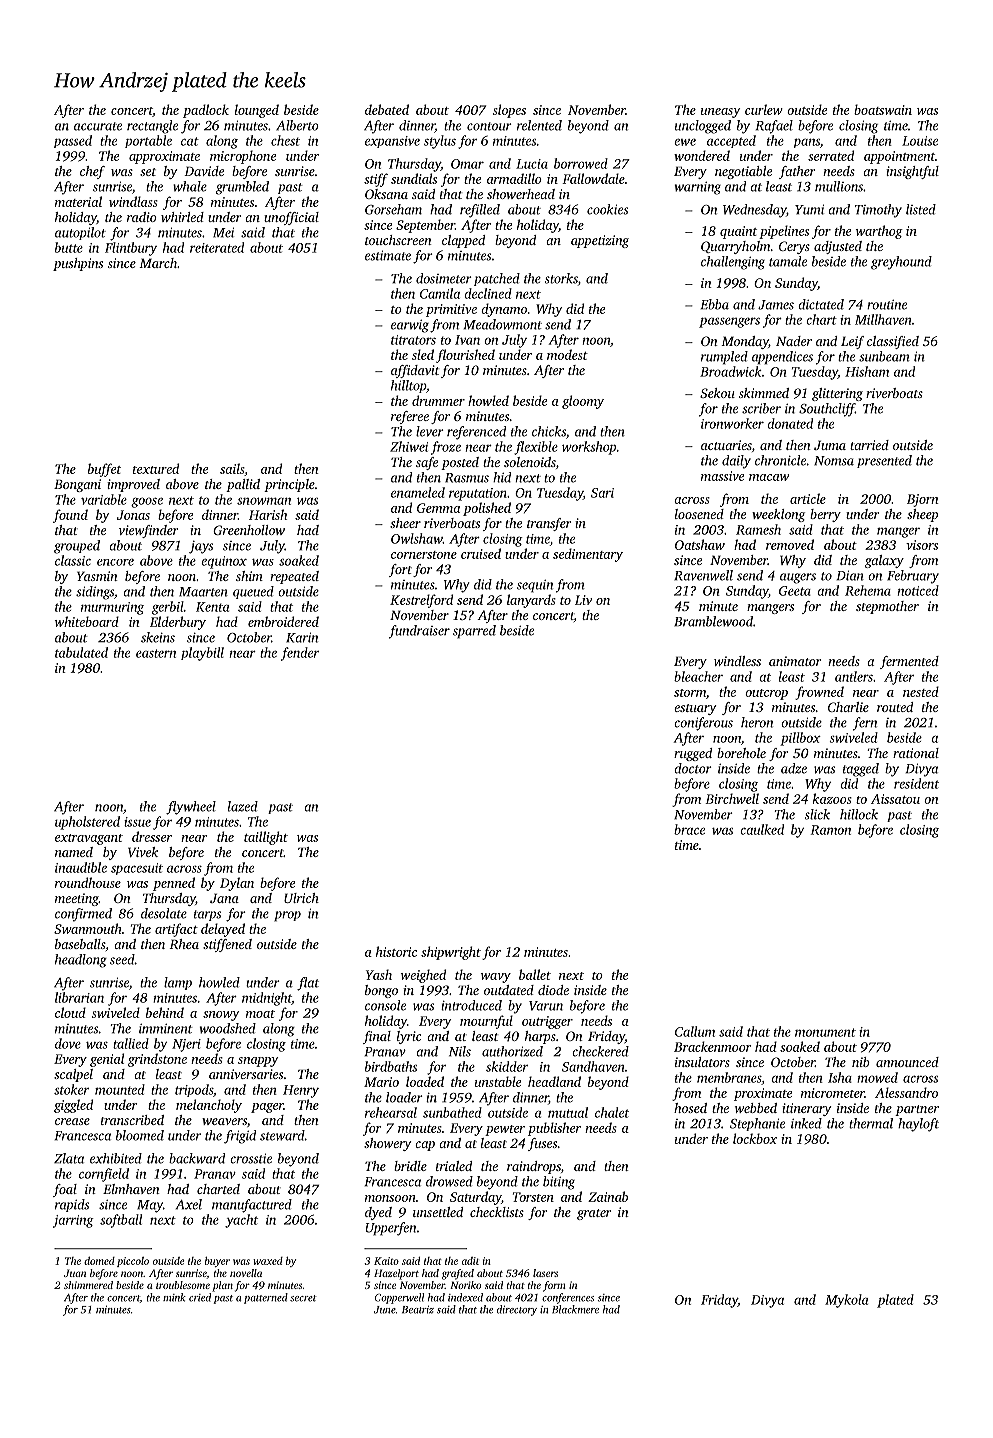  Describe the element at coordinates (71, 1089) in the document. I see `stoker` at that location.
